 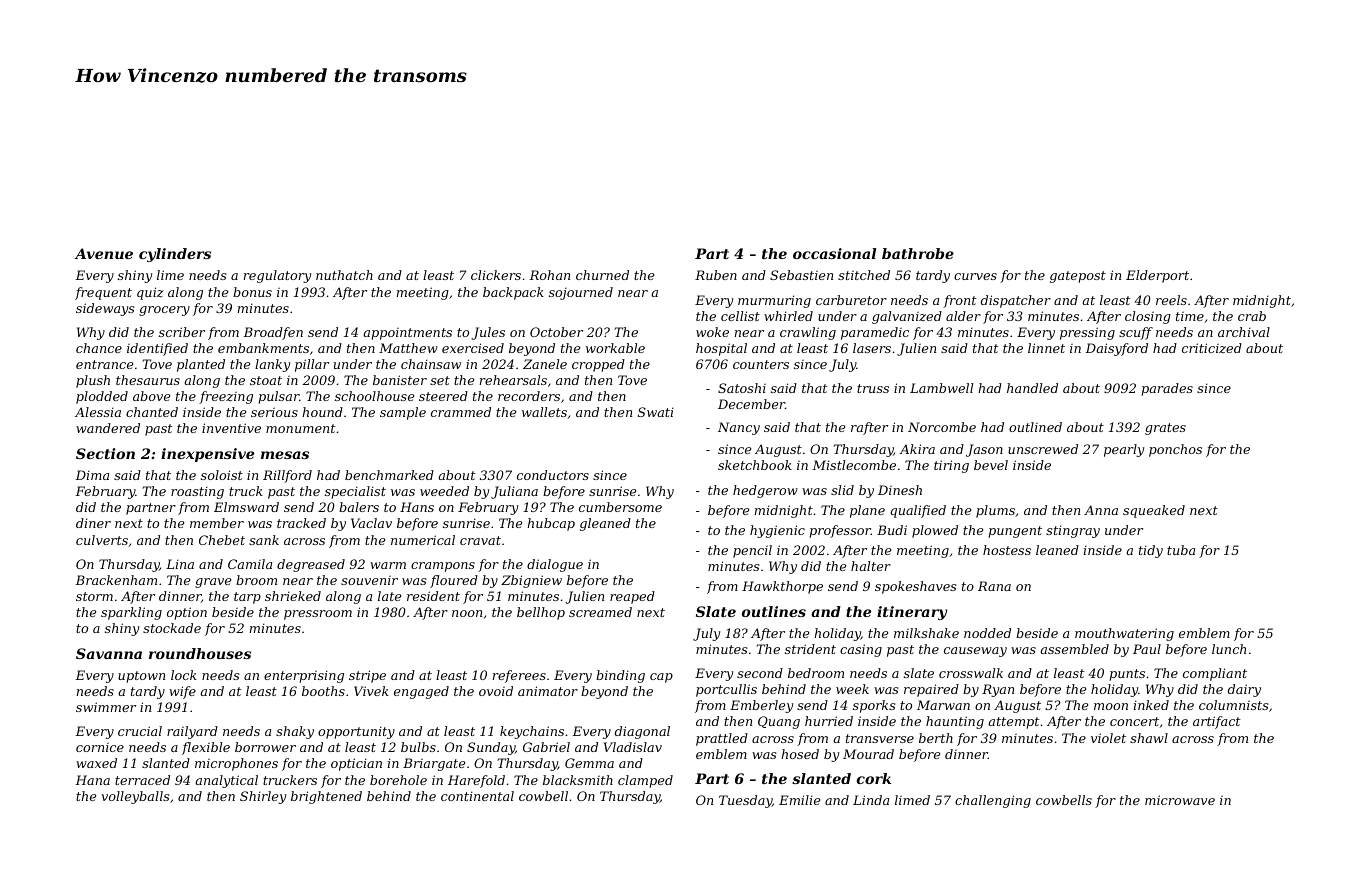 I want to click on criticized, so click(x=1212, y=348).
